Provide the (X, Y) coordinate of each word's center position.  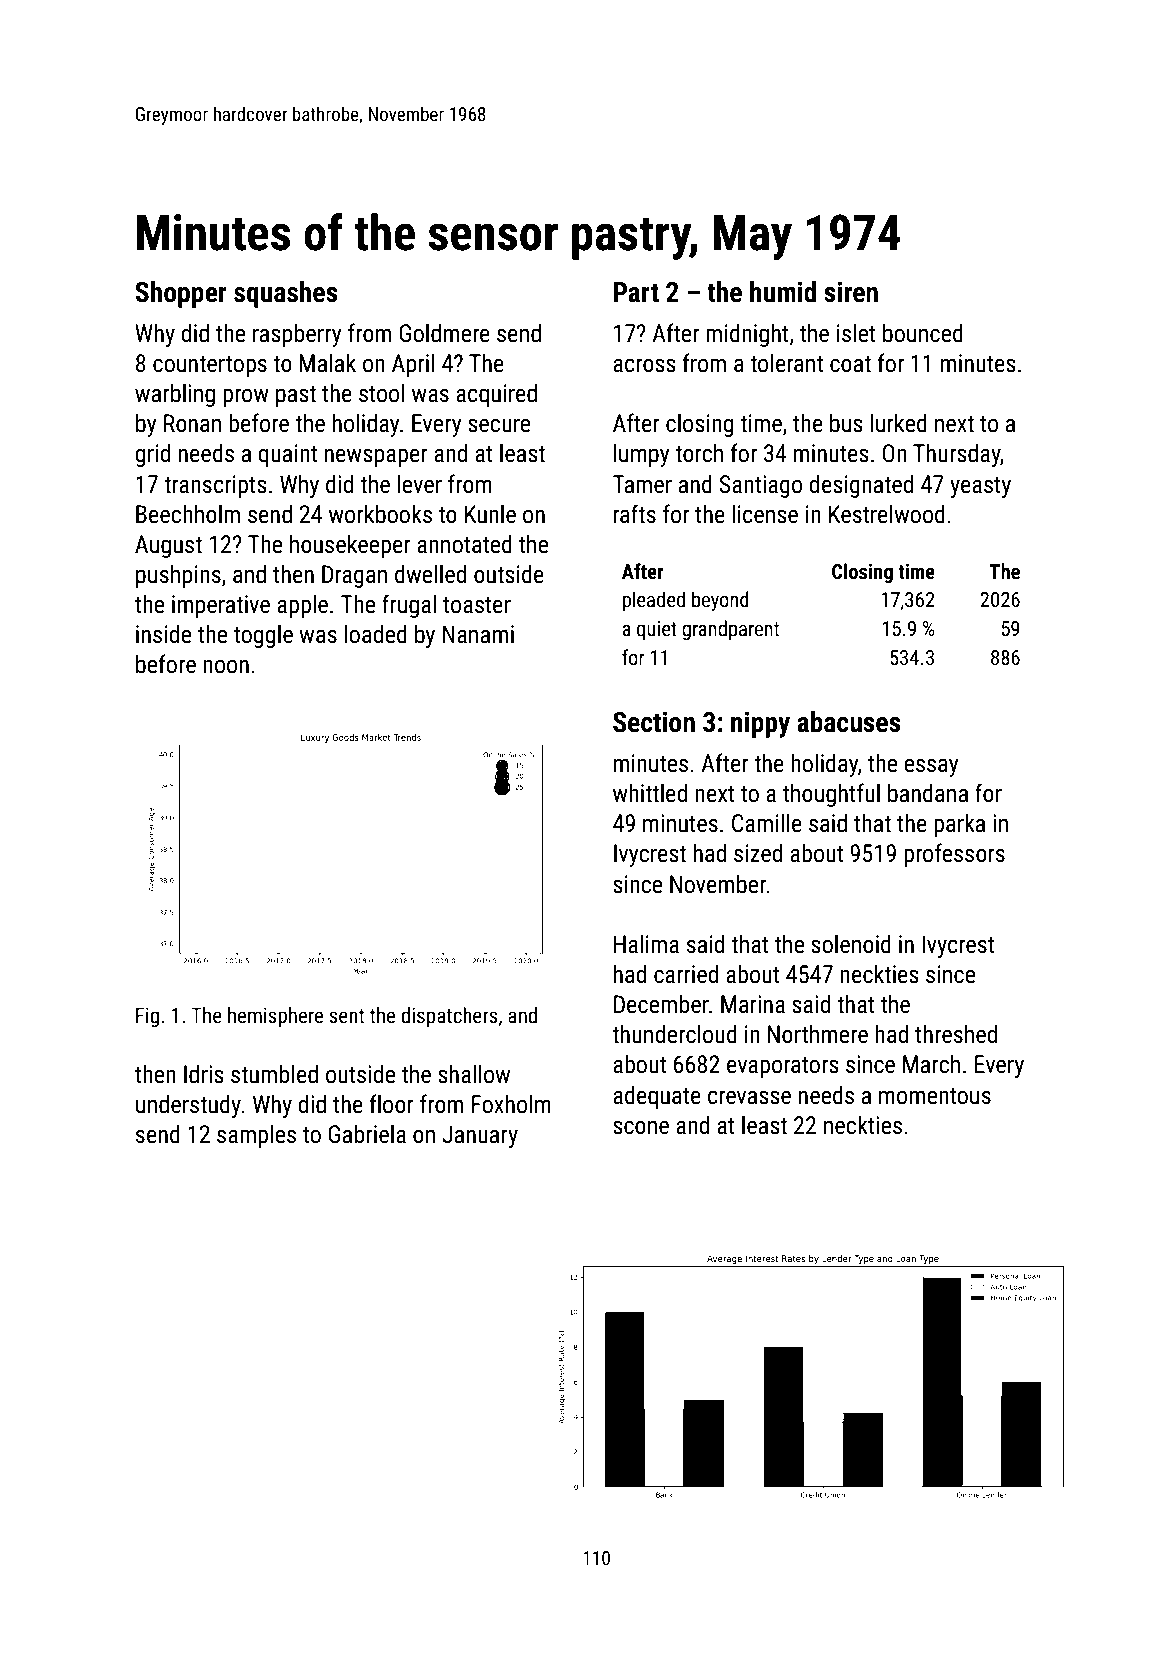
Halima (646, 944)
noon (226, 667)
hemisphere (275, 1017)
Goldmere (444, 333)
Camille (767, 823)
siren (851, 292)
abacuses (849, 722)
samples (256, 1136)
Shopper (181, 294)
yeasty (980, 487)
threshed (956, 1034)
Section (654, 722)
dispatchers (449, 1017)
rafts (635, 514)
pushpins (178, 576)
